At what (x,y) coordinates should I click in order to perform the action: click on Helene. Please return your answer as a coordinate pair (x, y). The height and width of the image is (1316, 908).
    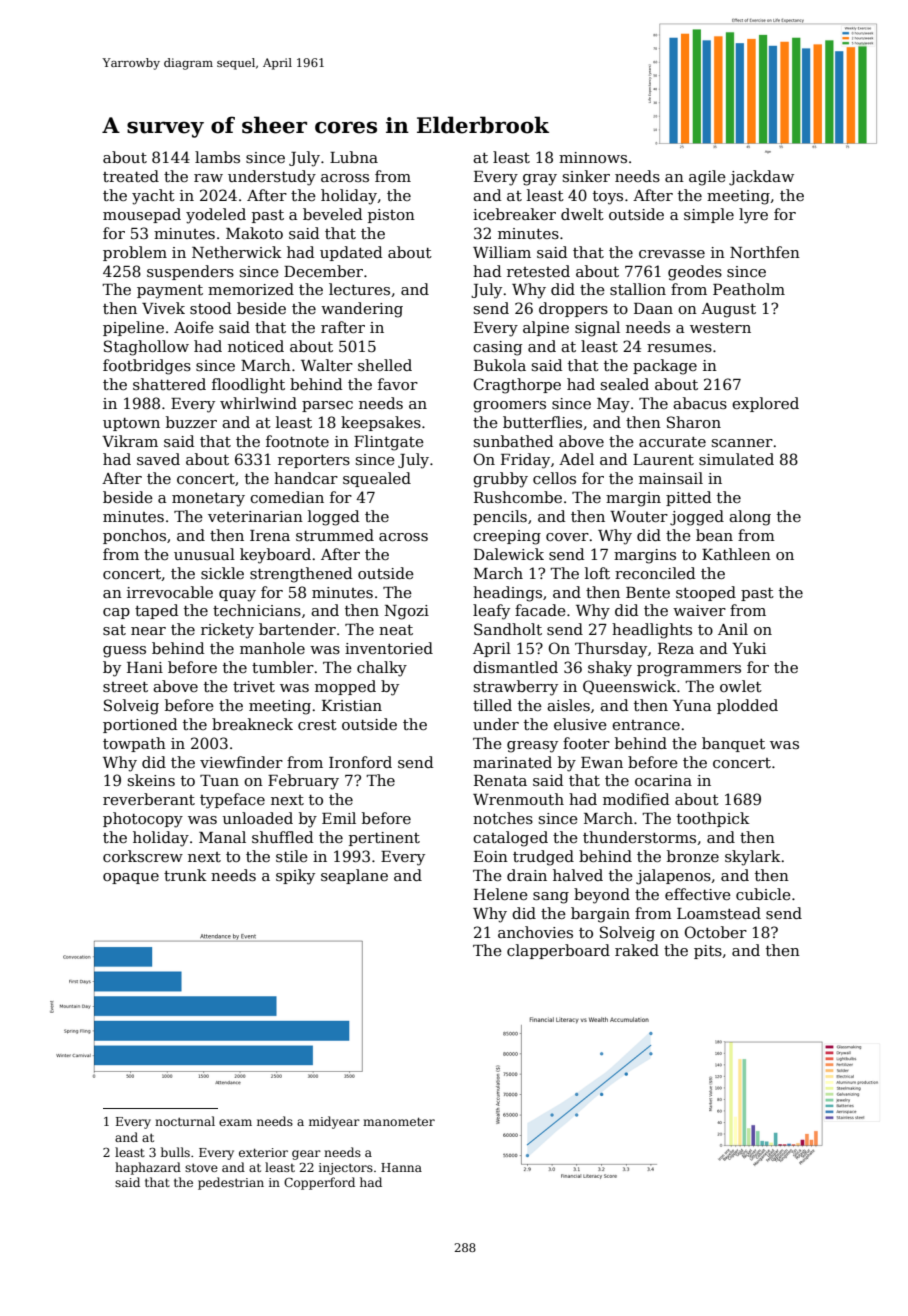
    Looking at the image, I should click on (501, 894).
